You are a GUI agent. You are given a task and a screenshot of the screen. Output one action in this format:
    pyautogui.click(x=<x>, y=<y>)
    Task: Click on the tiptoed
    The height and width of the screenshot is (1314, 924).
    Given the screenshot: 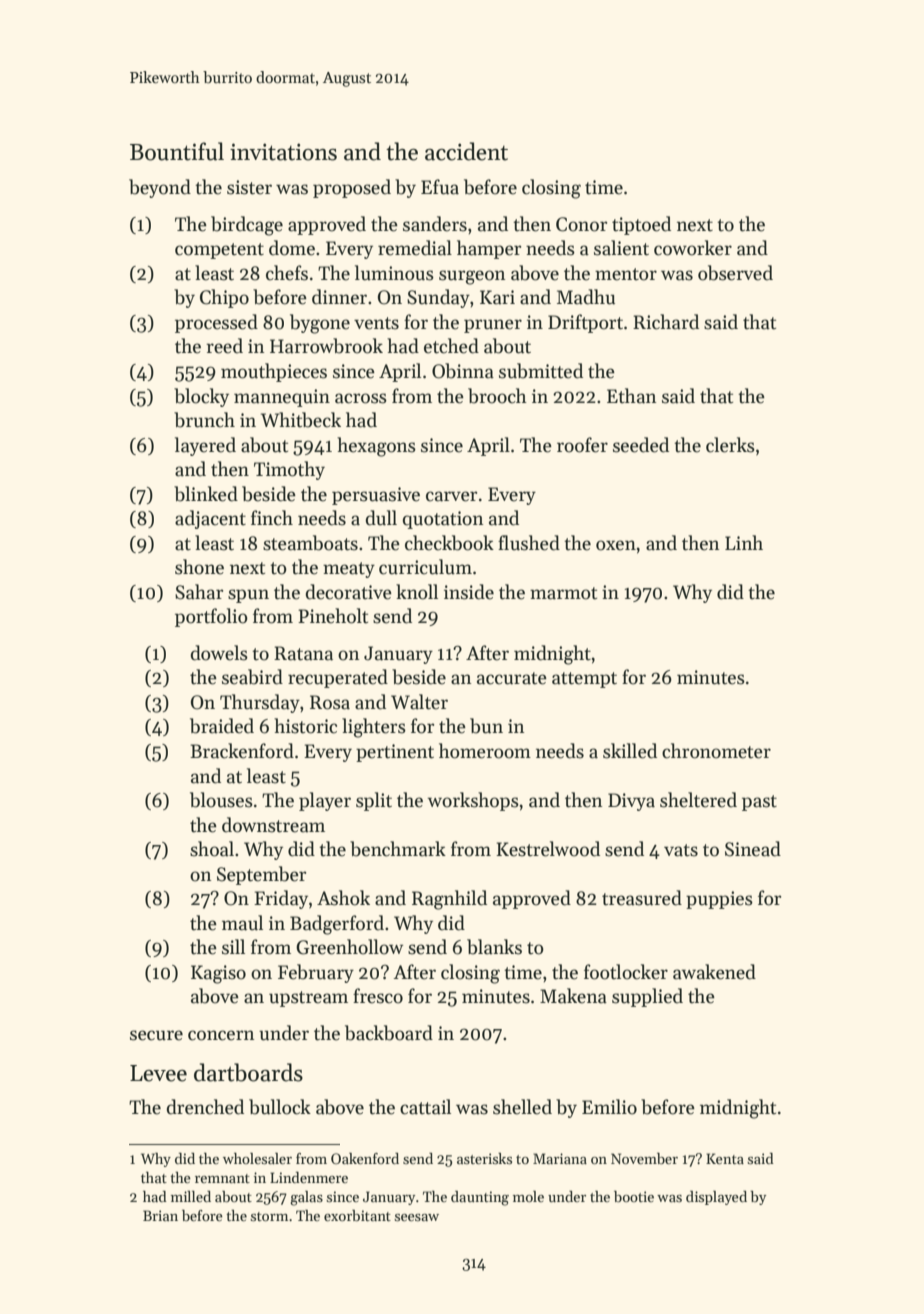 What is the action you would take?
    pyautogui.click(x=641, y=225)
